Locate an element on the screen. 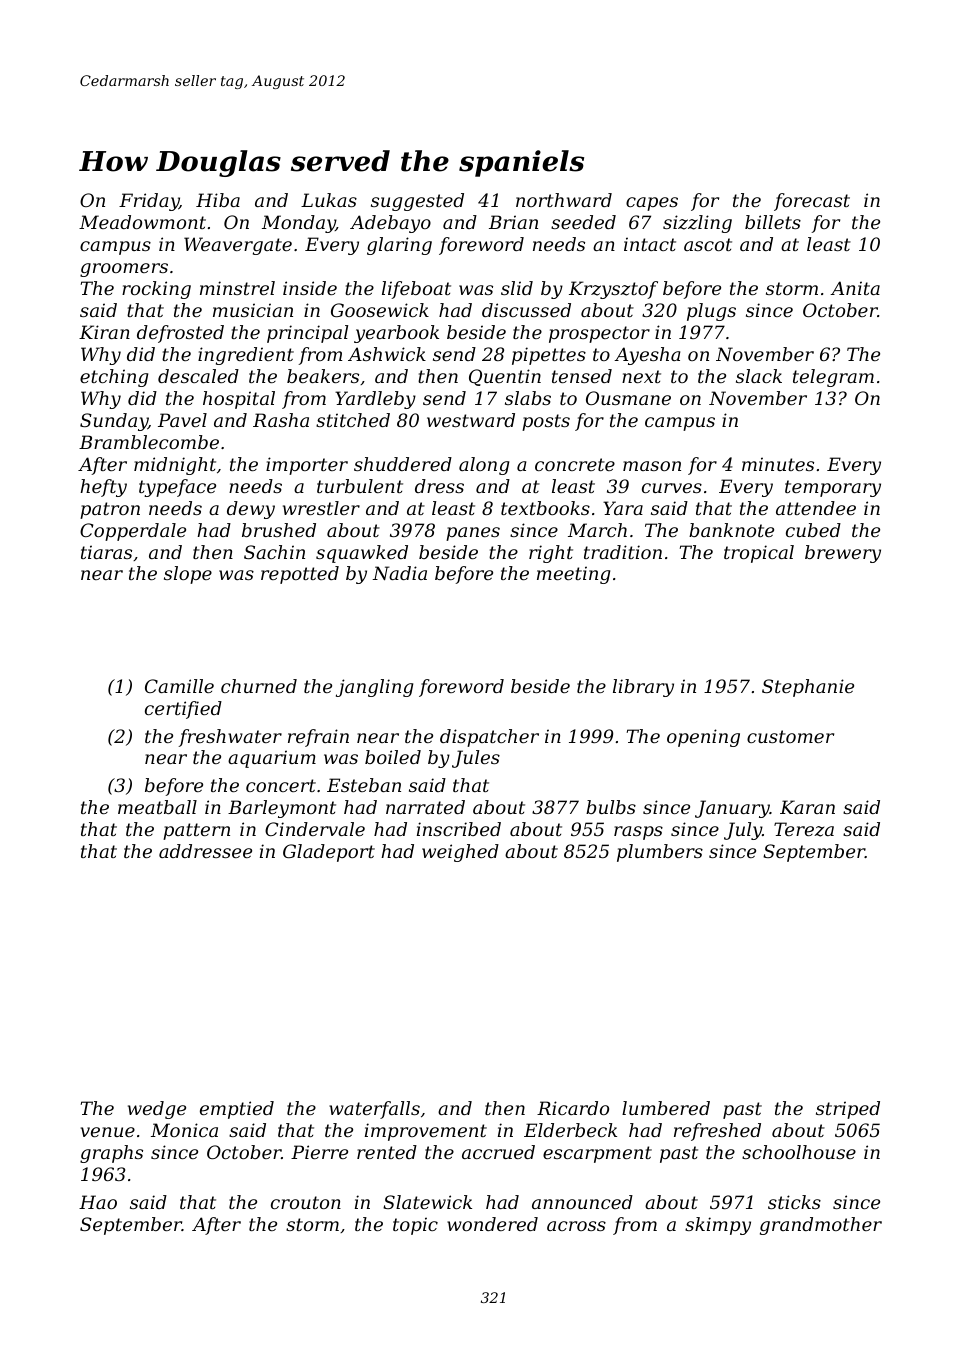 The width and height of the screenshot is (961, 1364). suggested is located at coordinates (417, 202).
